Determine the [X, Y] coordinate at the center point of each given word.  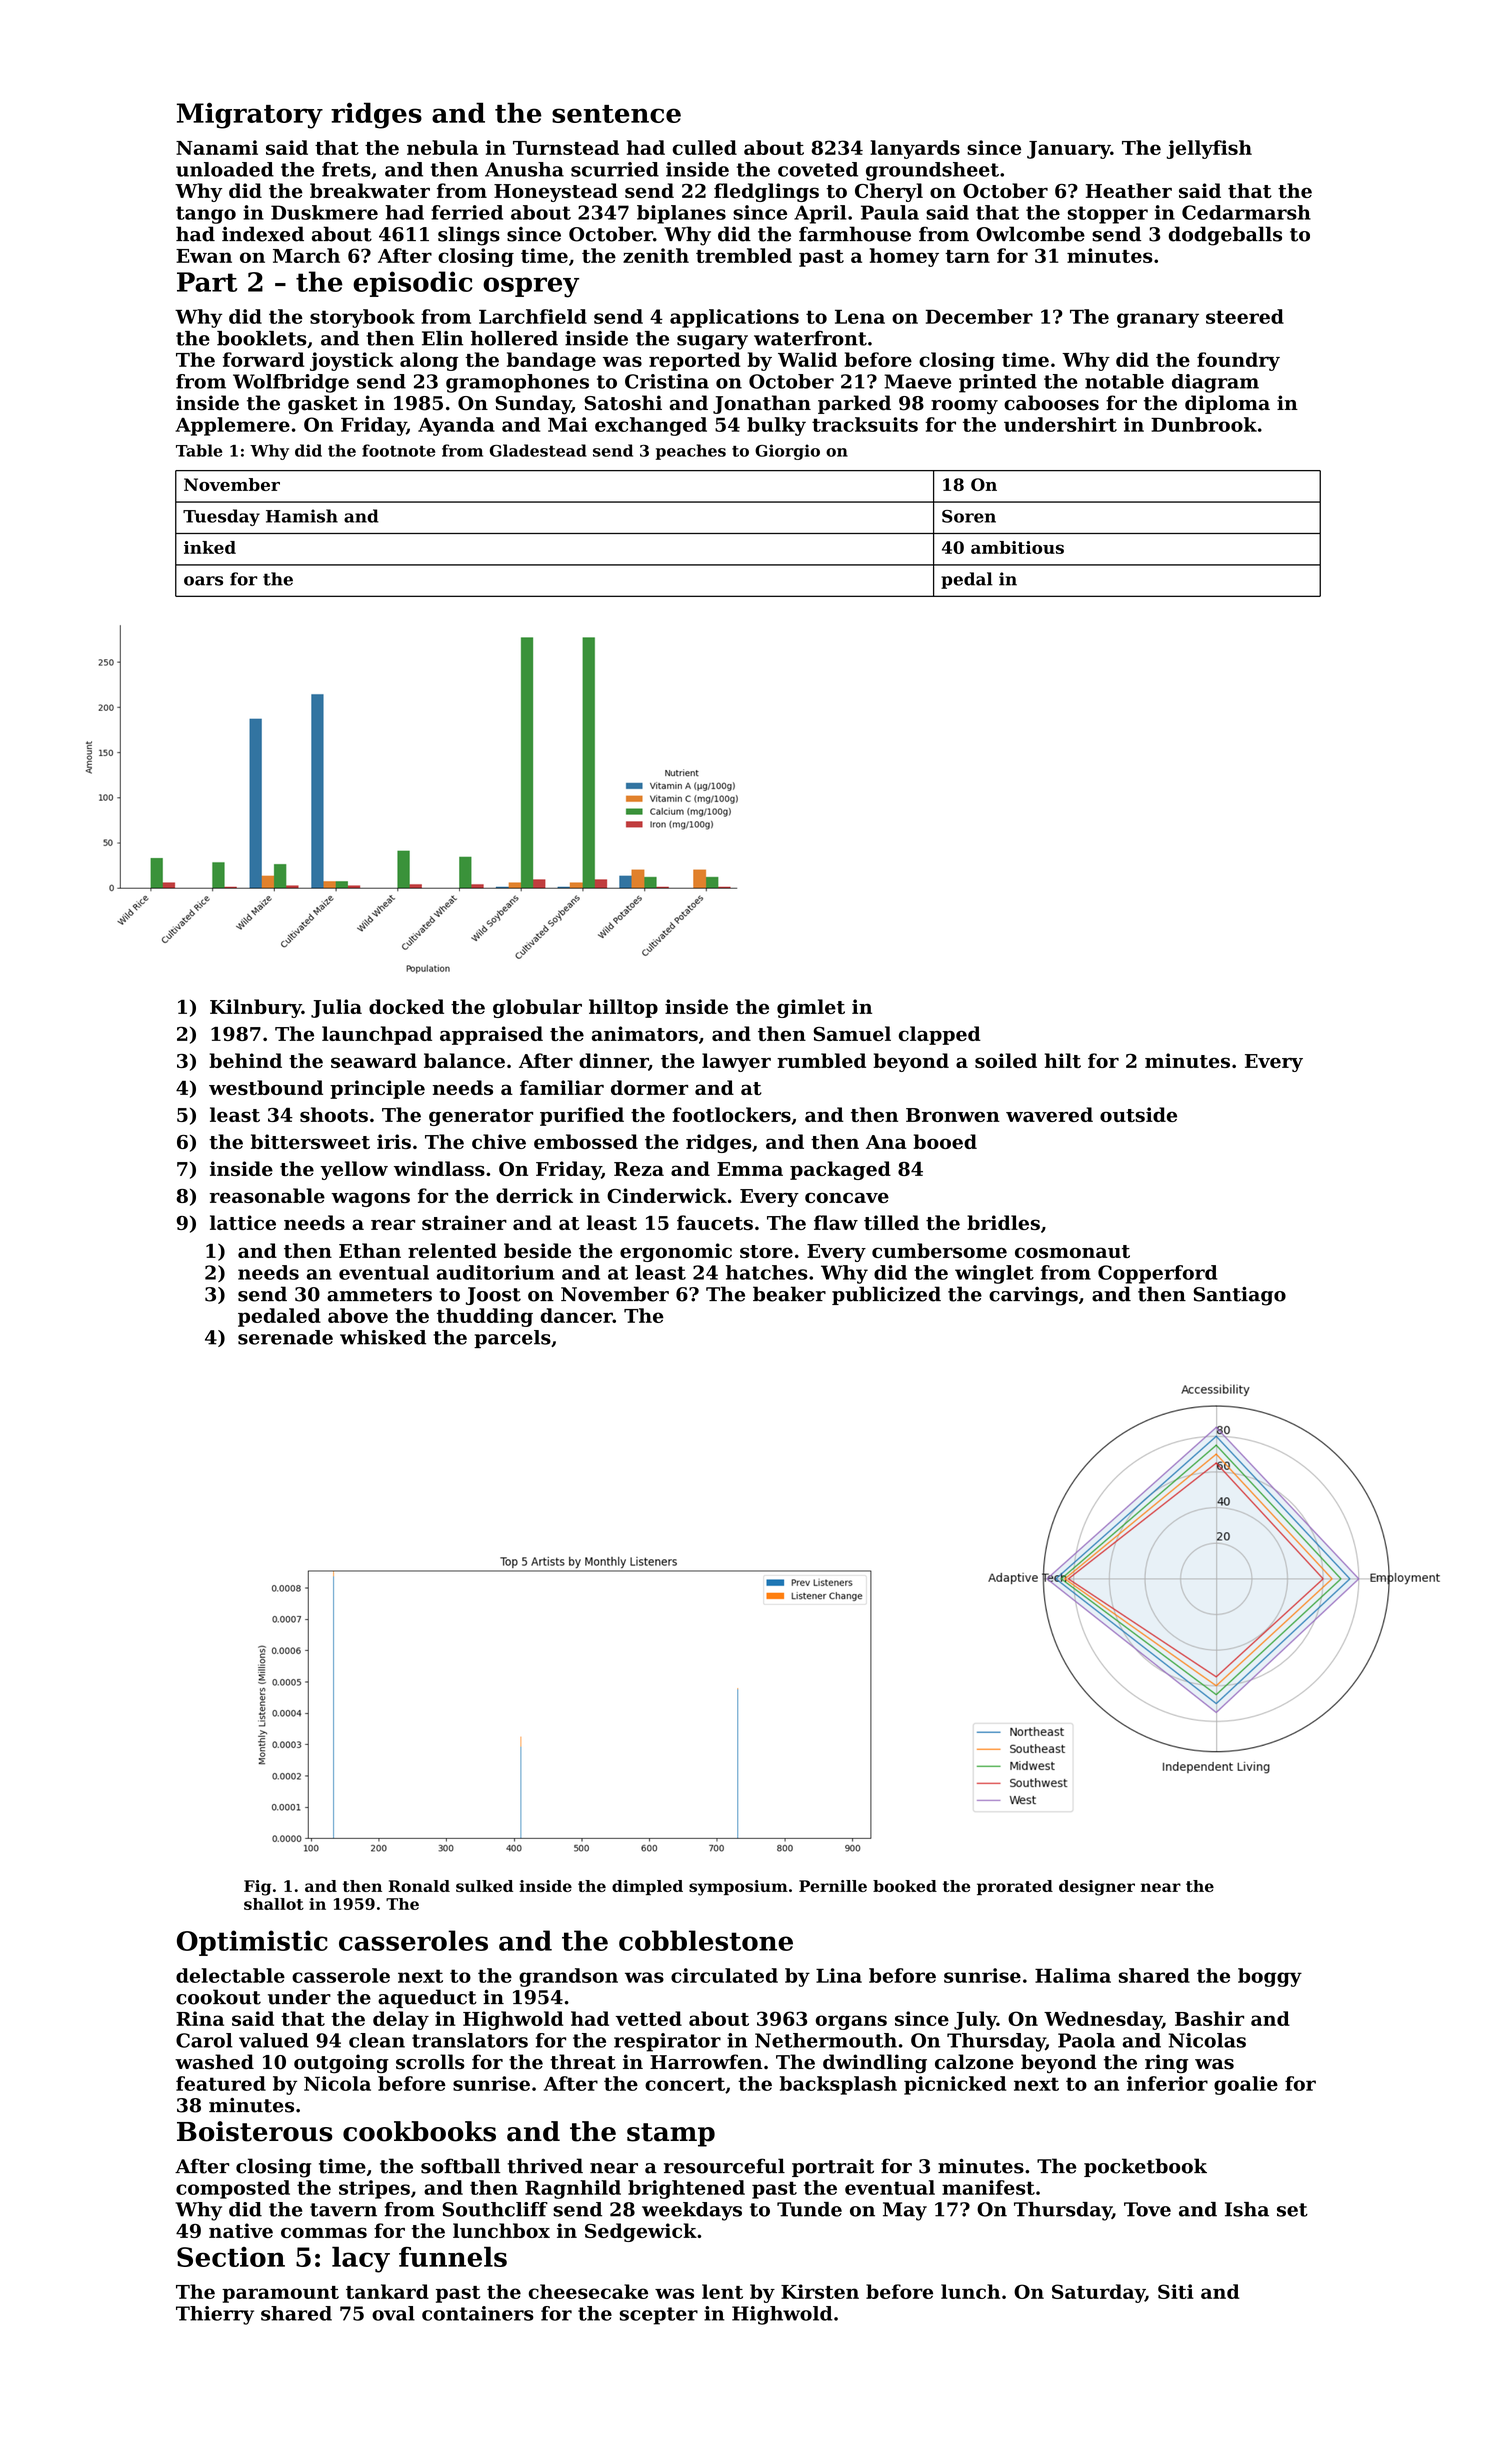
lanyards [915, 149]
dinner [613, 1060]
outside [1138, 1114]
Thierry [215, 2315]
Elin [442, 338]
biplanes [681, 214]
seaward [374, 1060]
